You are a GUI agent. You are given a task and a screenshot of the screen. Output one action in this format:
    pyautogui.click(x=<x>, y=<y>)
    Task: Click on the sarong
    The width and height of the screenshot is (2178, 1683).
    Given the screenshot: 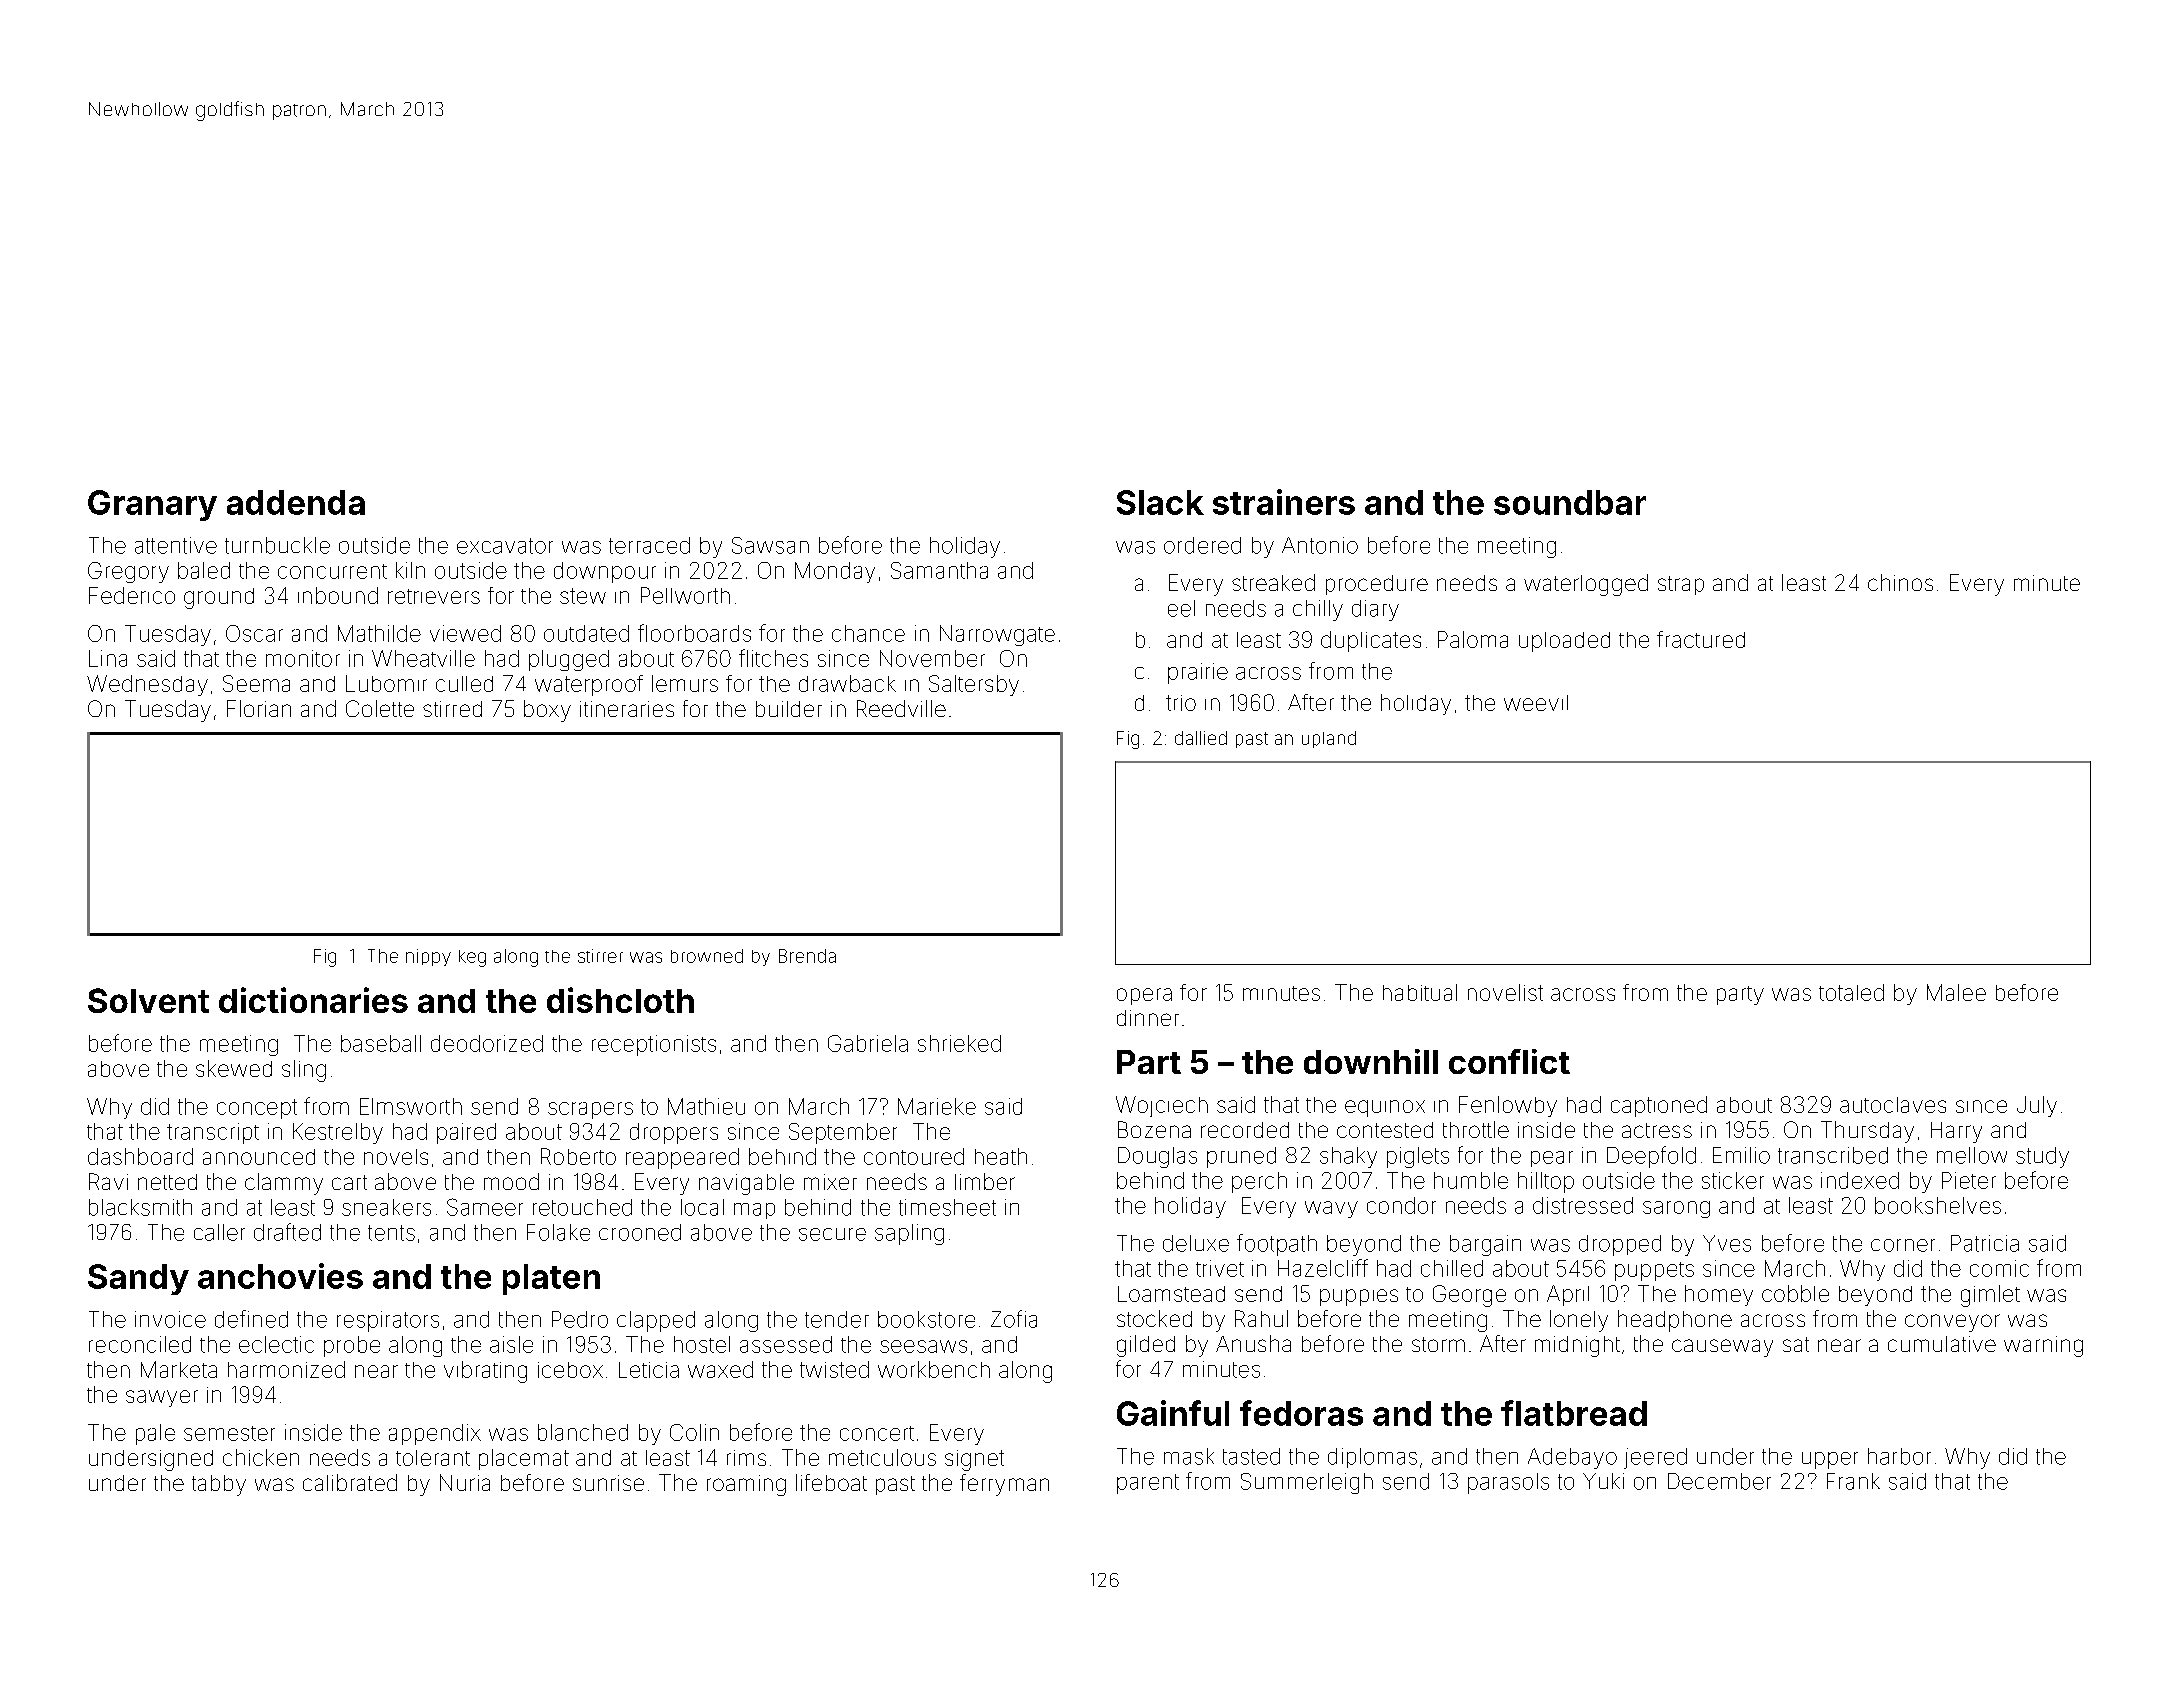 What is the action you would take?
    pyautogui.click(x=1676, y=1209)
